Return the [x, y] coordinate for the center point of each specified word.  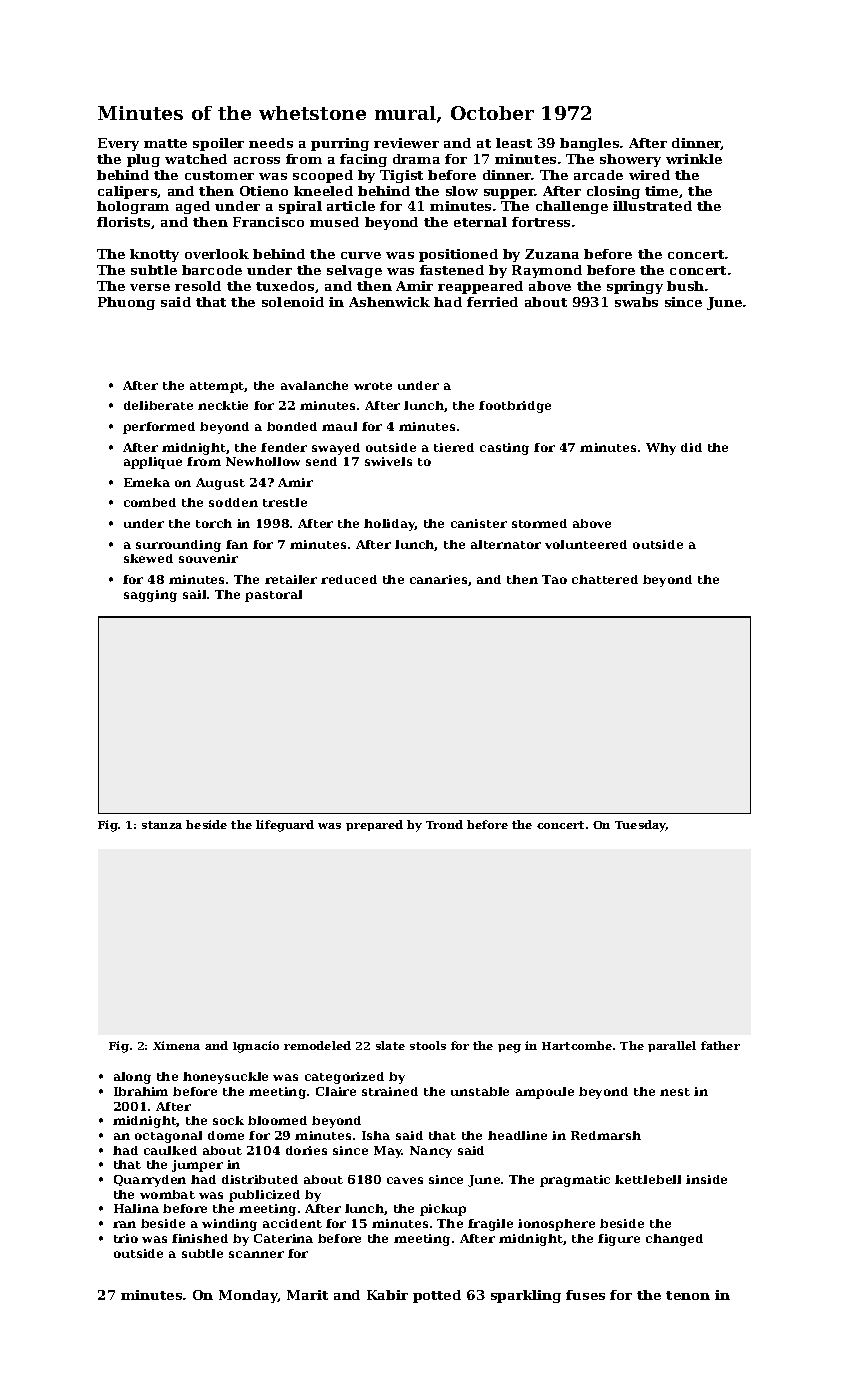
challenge [572, 207]
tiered [454, 447]
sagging [150, 596]
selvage [354, 271]
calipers [128, 192]
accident [292, 1223]
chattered [605, 579]
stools [428, 1045]
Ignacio [256, 1047]
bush [685, 286]
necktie [223, 405]
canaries [438, 579]
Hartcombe [577, 1045]
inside [706, 1179]
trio [126, 1238]
